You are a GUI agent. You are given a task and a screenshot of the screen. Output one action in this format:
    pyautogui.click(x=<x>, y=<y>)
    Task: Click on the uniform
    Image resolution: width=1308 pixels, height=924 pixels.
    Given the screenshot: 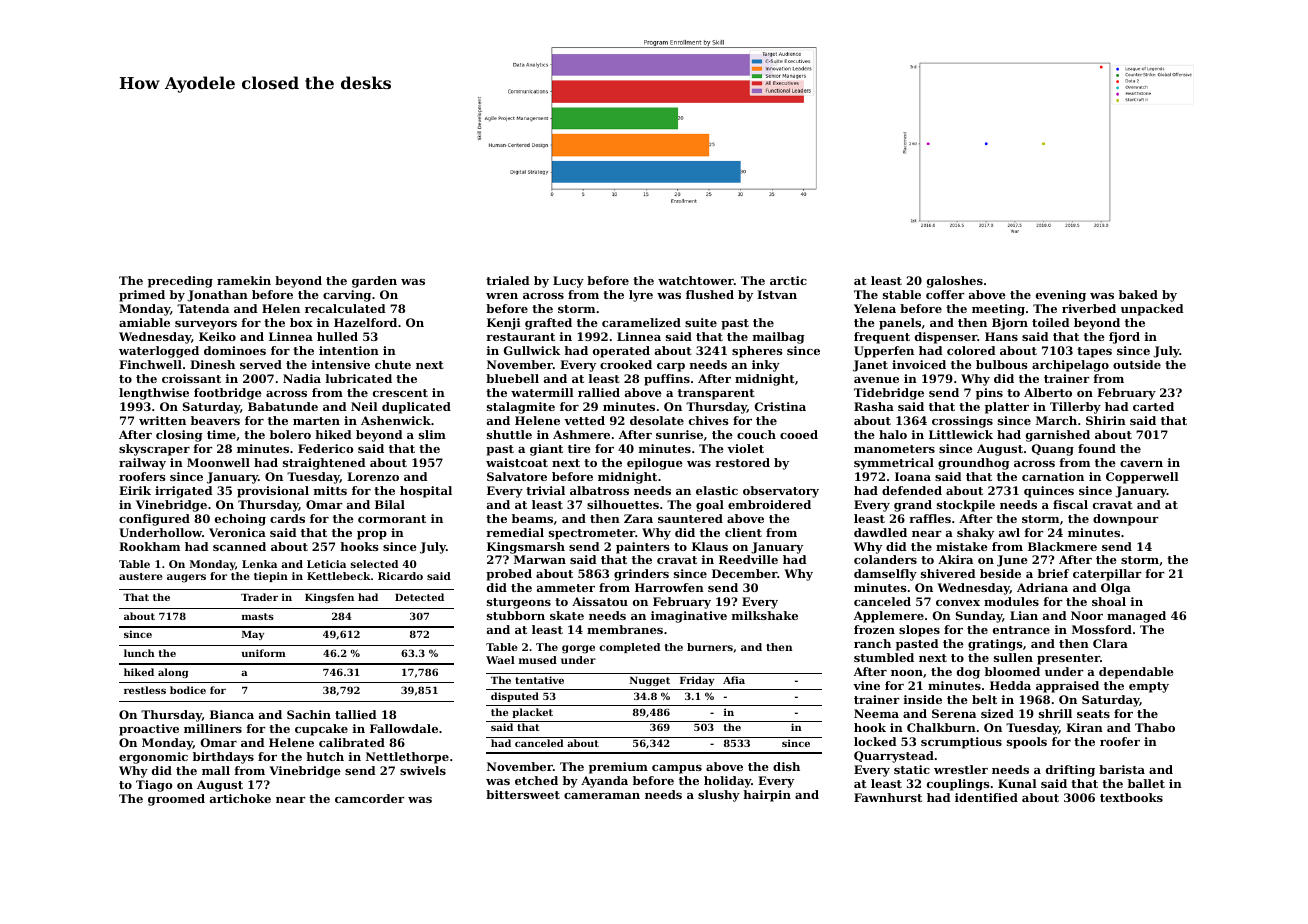 What is the action you would take?
    pyautogui.click(x=264, y=653)
